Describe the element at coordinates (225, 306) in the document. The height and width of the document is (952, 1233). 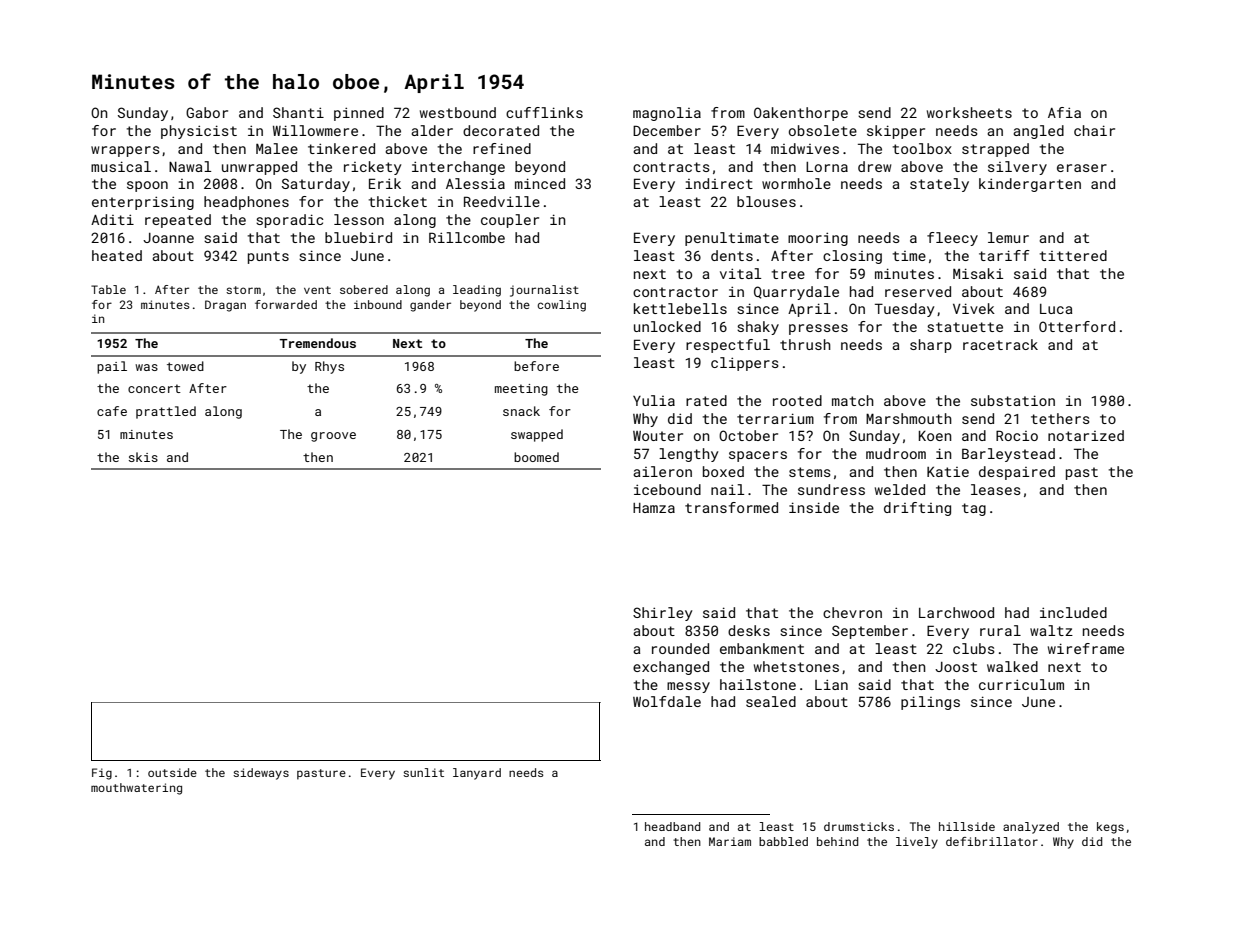
I see `Dragan` at that location.
